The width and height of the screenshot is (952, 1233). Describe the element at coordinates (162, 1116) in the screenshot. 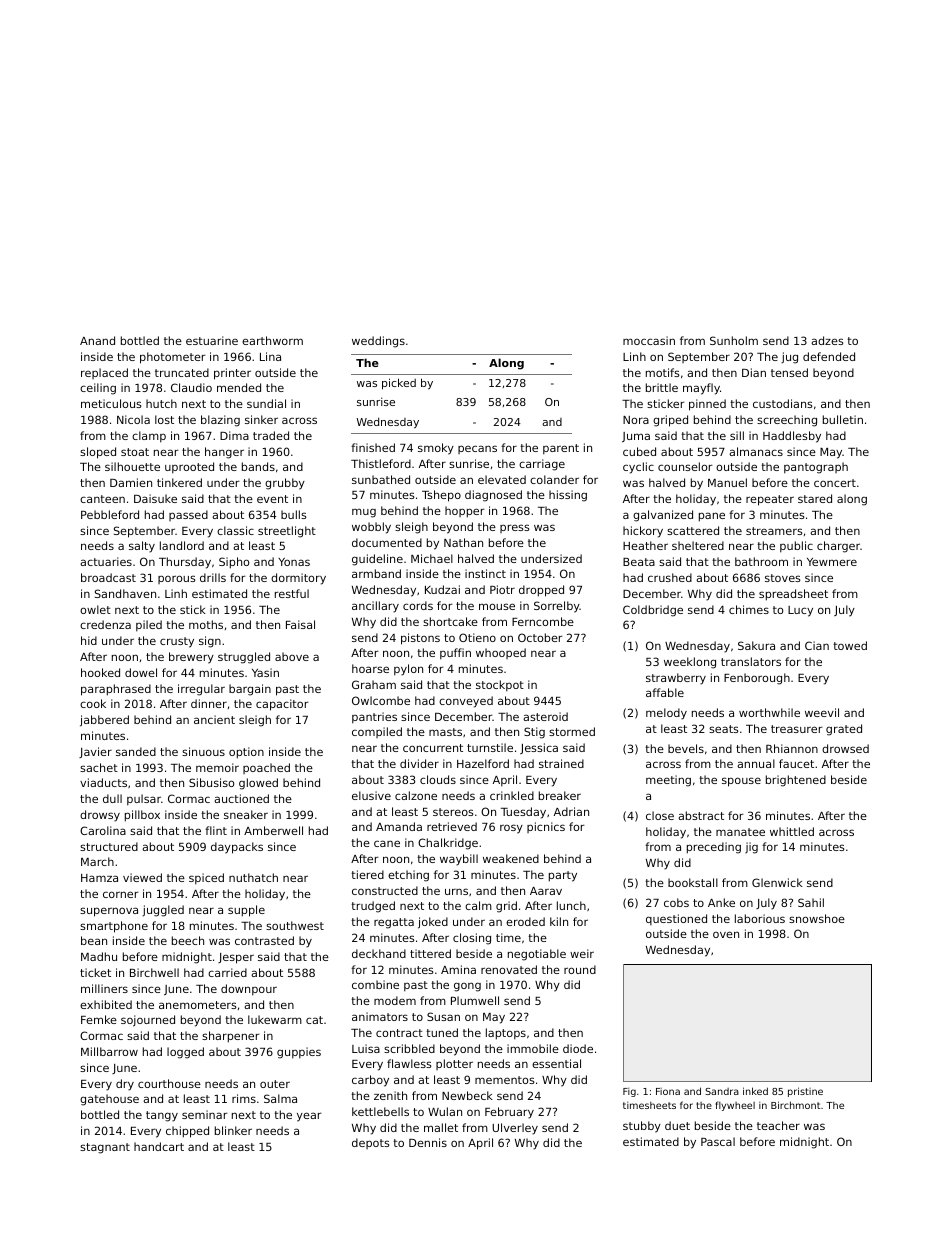

I see `tangy` at that location.
